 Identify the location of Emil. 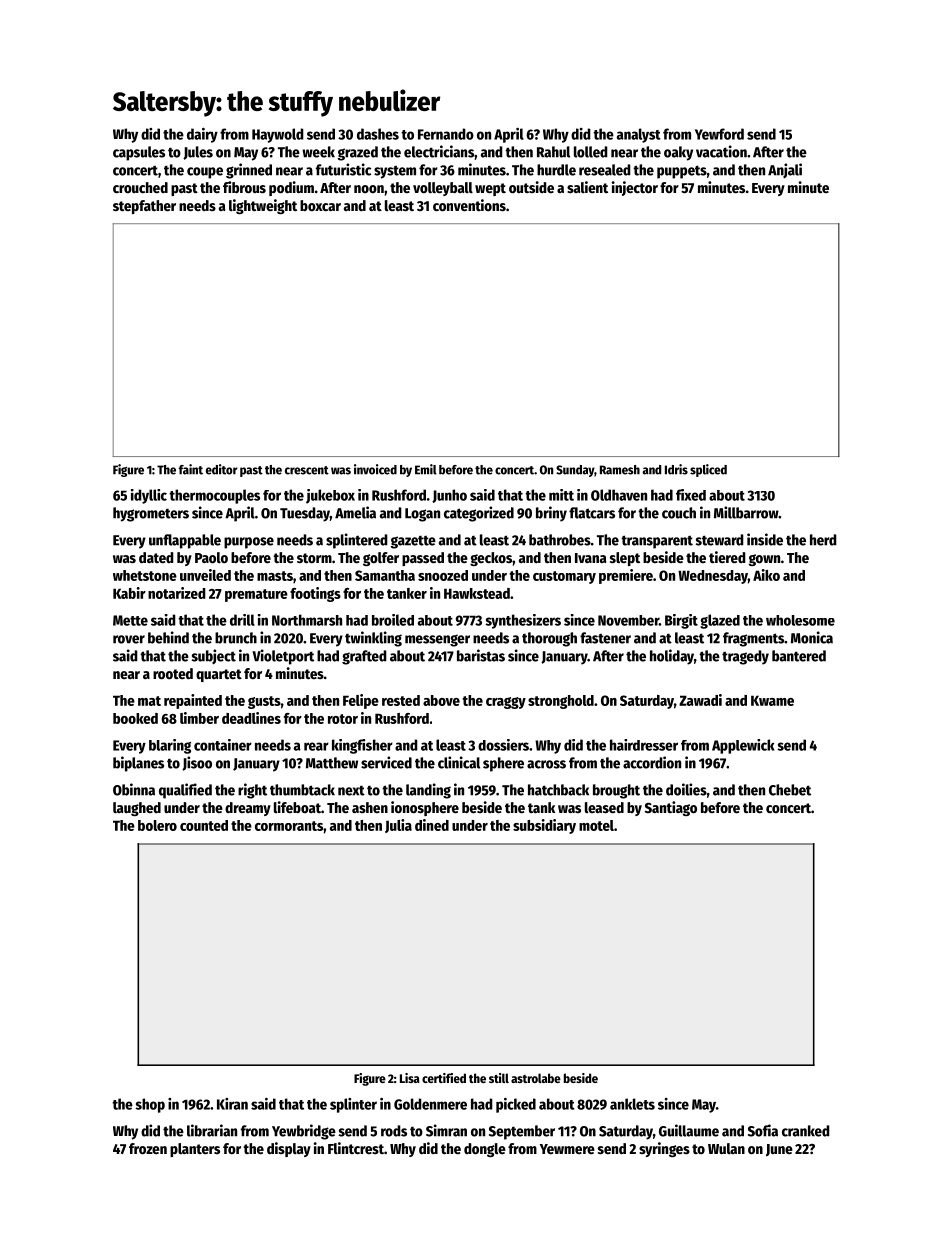
(426, 469).
